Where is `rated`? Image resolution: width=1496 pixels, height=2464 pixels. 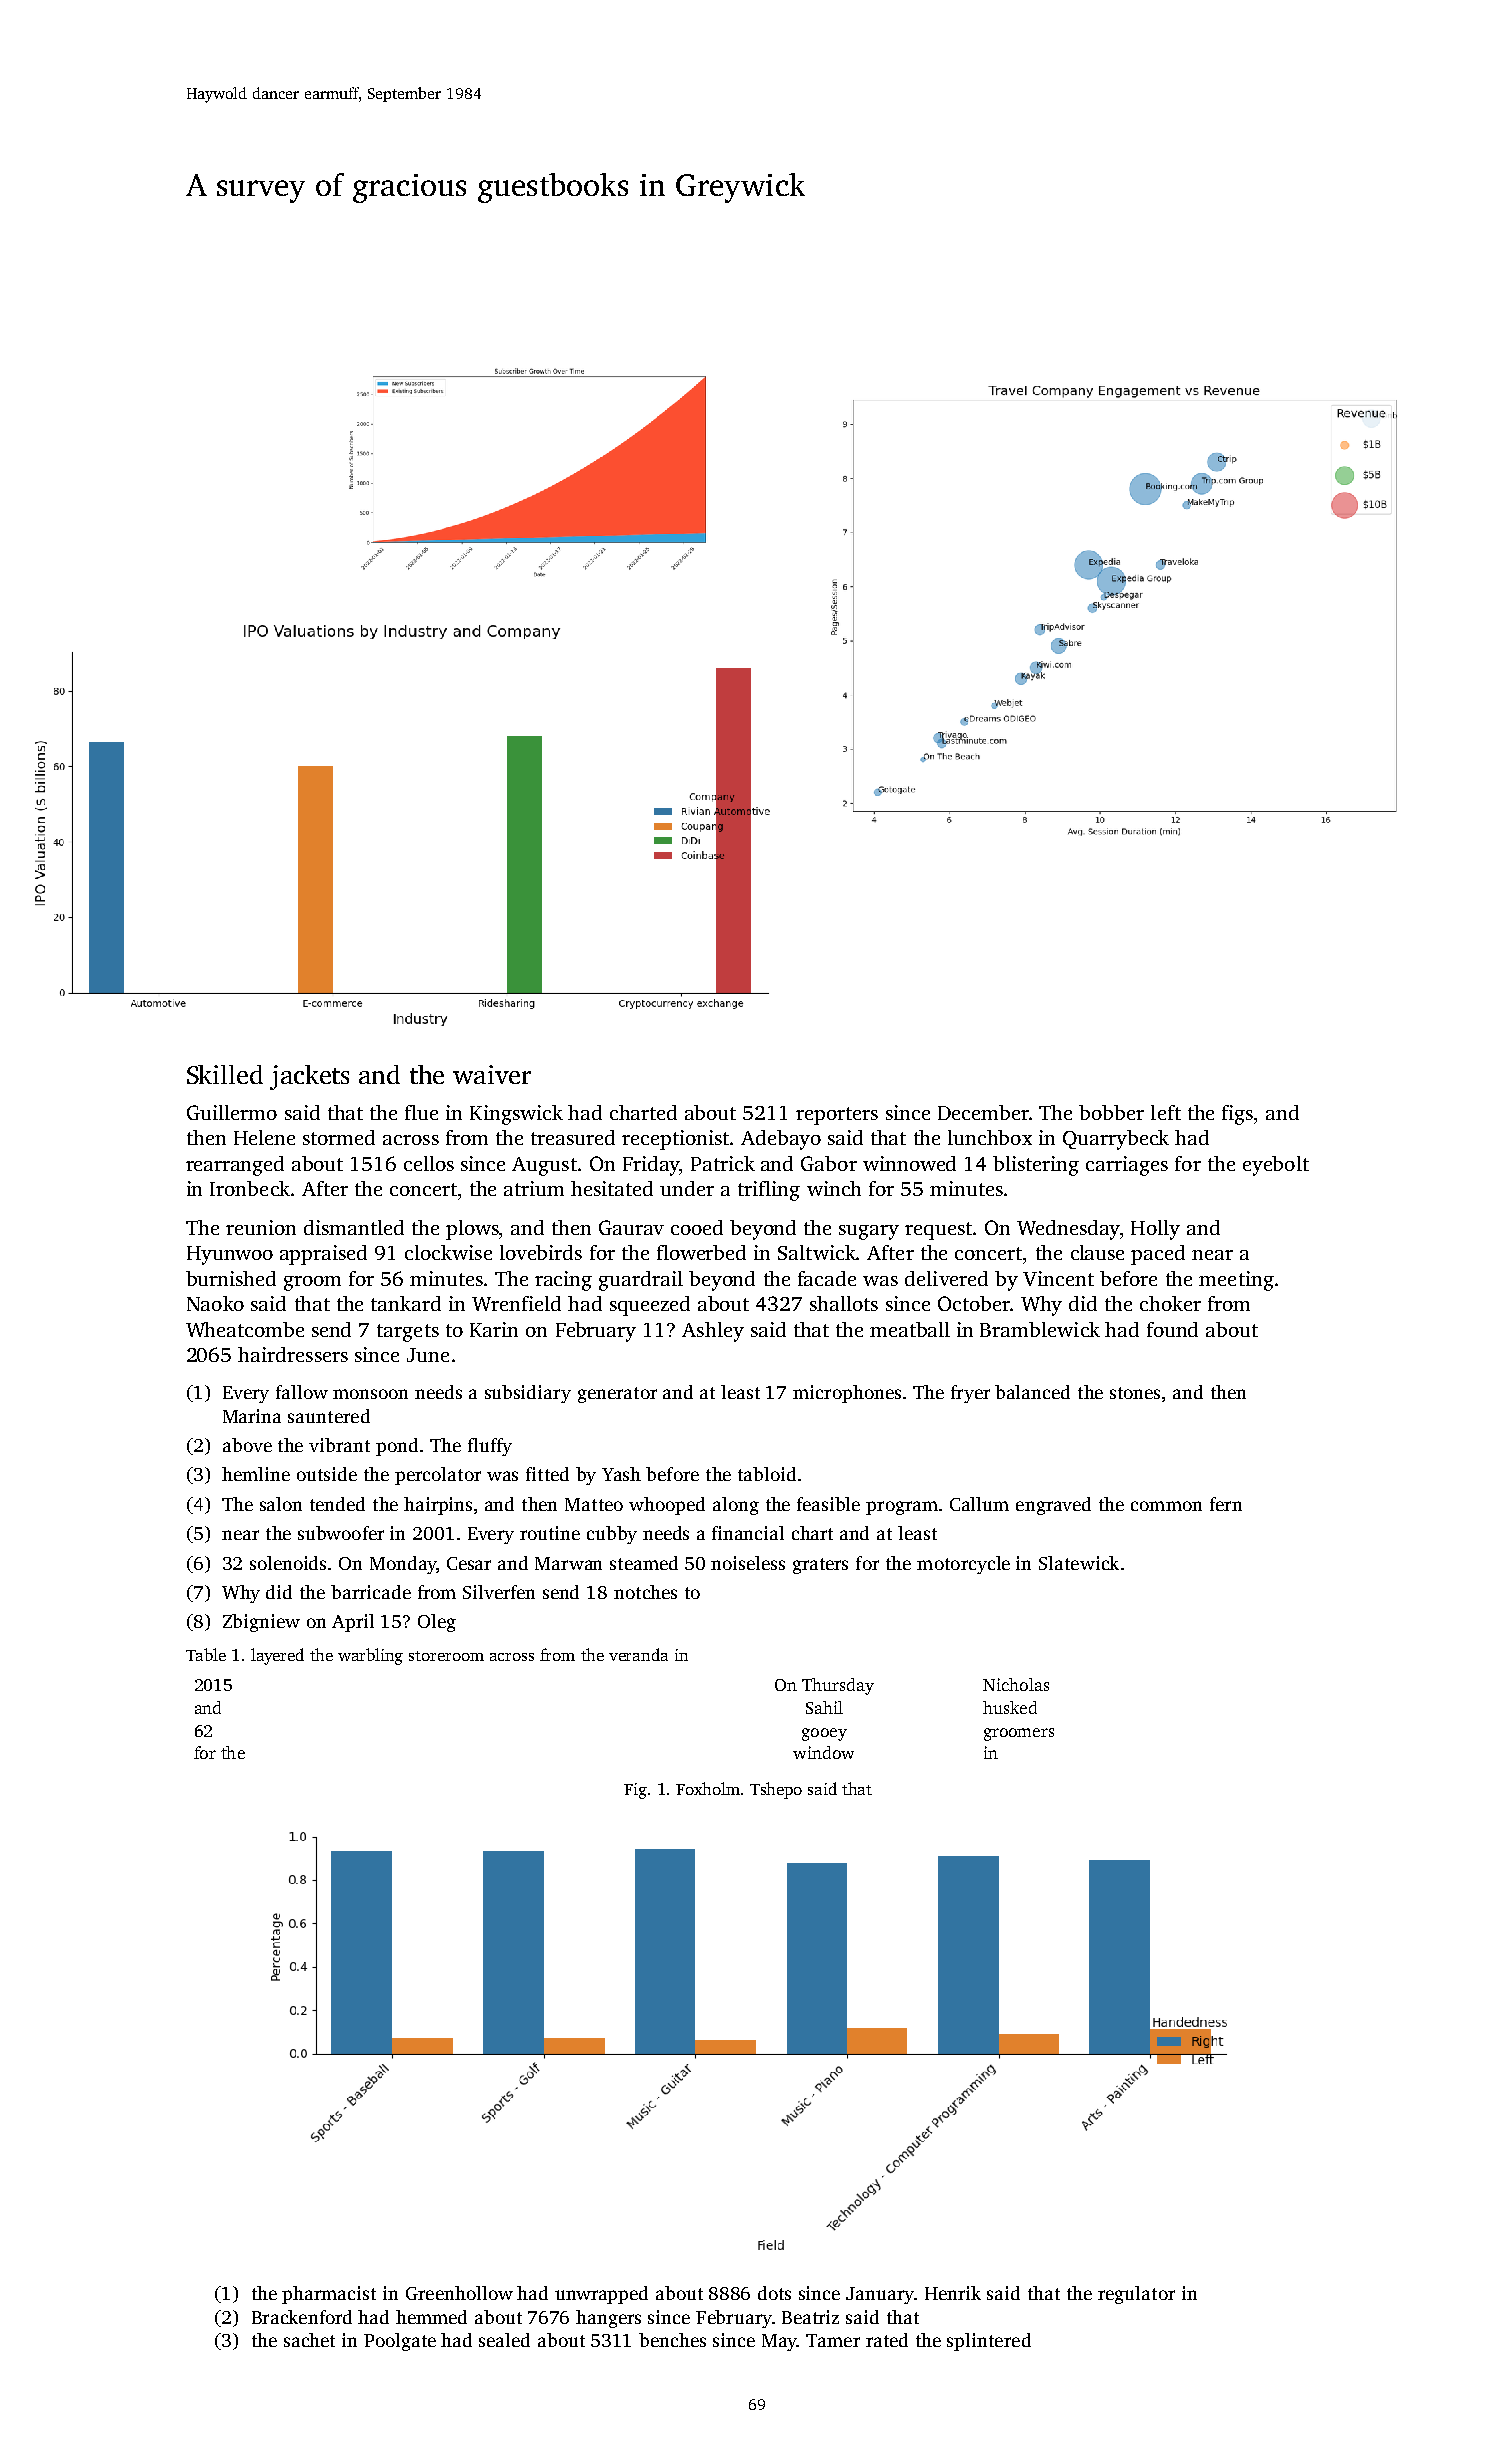
rated is located at coordinates (887, 2340).
